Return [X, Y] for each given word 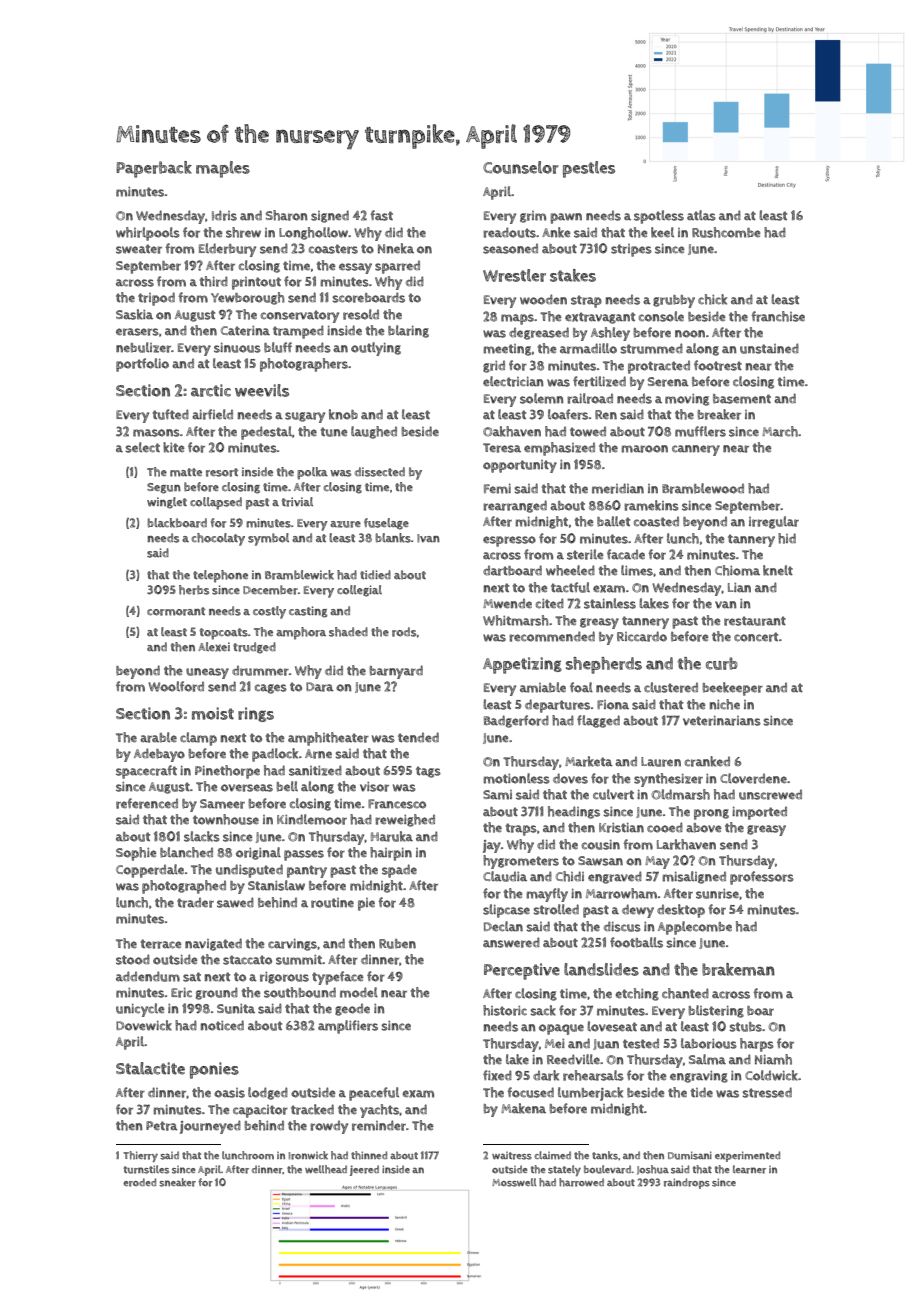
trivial [297, 502]
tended [418, 737]
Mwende [507, 603]
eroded [139, 1182]
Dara [320, 687]
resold [361, 314]
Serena [668, 382]
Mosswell [514, 1182]
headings [574, 812]
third [214, 281]
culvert [613, 794]
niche [725, 704]
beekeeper [733, 689]
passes [304, 855]
